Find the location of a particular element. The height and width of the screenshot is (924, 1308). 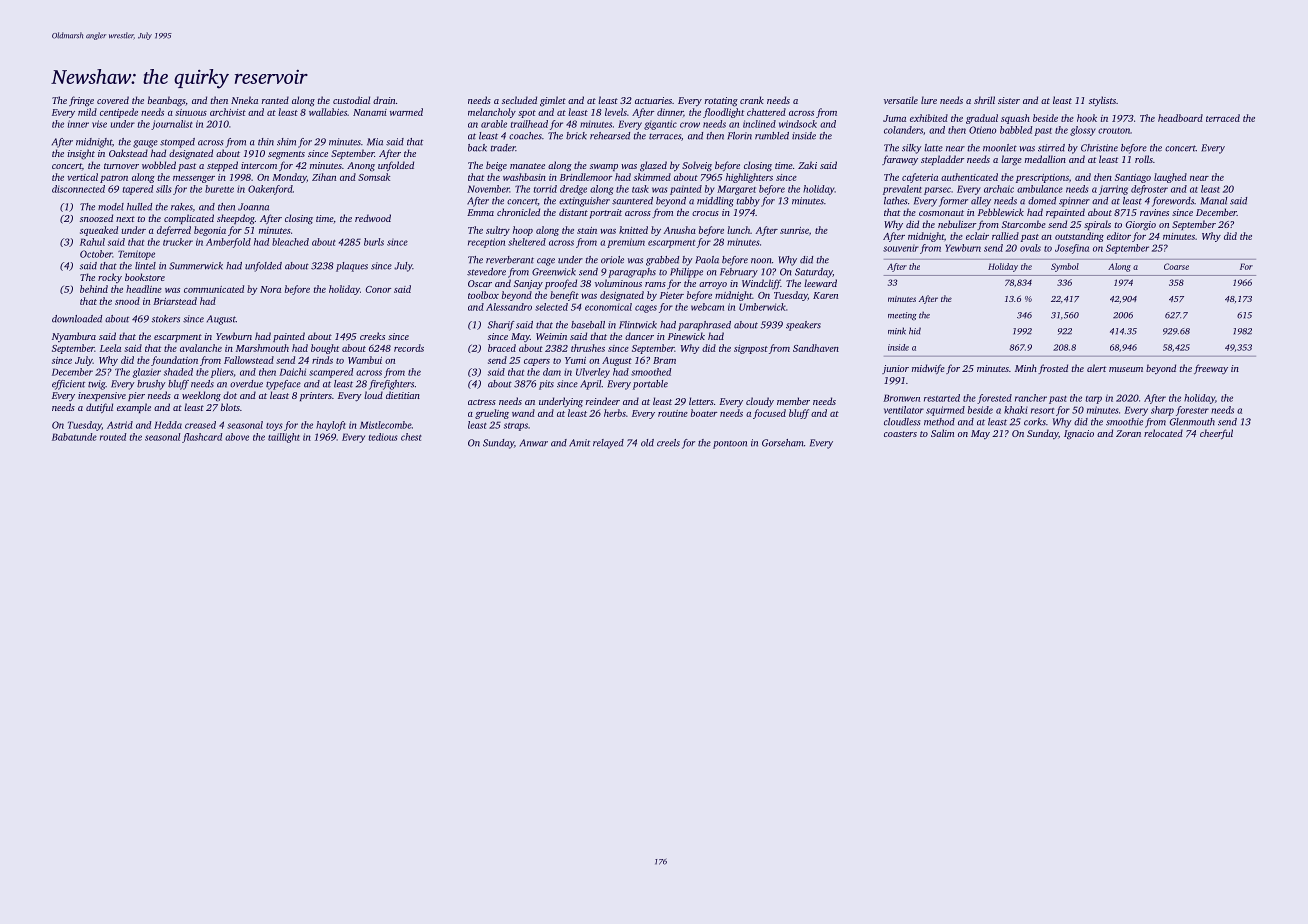

meeting is located at coordinates (902, 316).
